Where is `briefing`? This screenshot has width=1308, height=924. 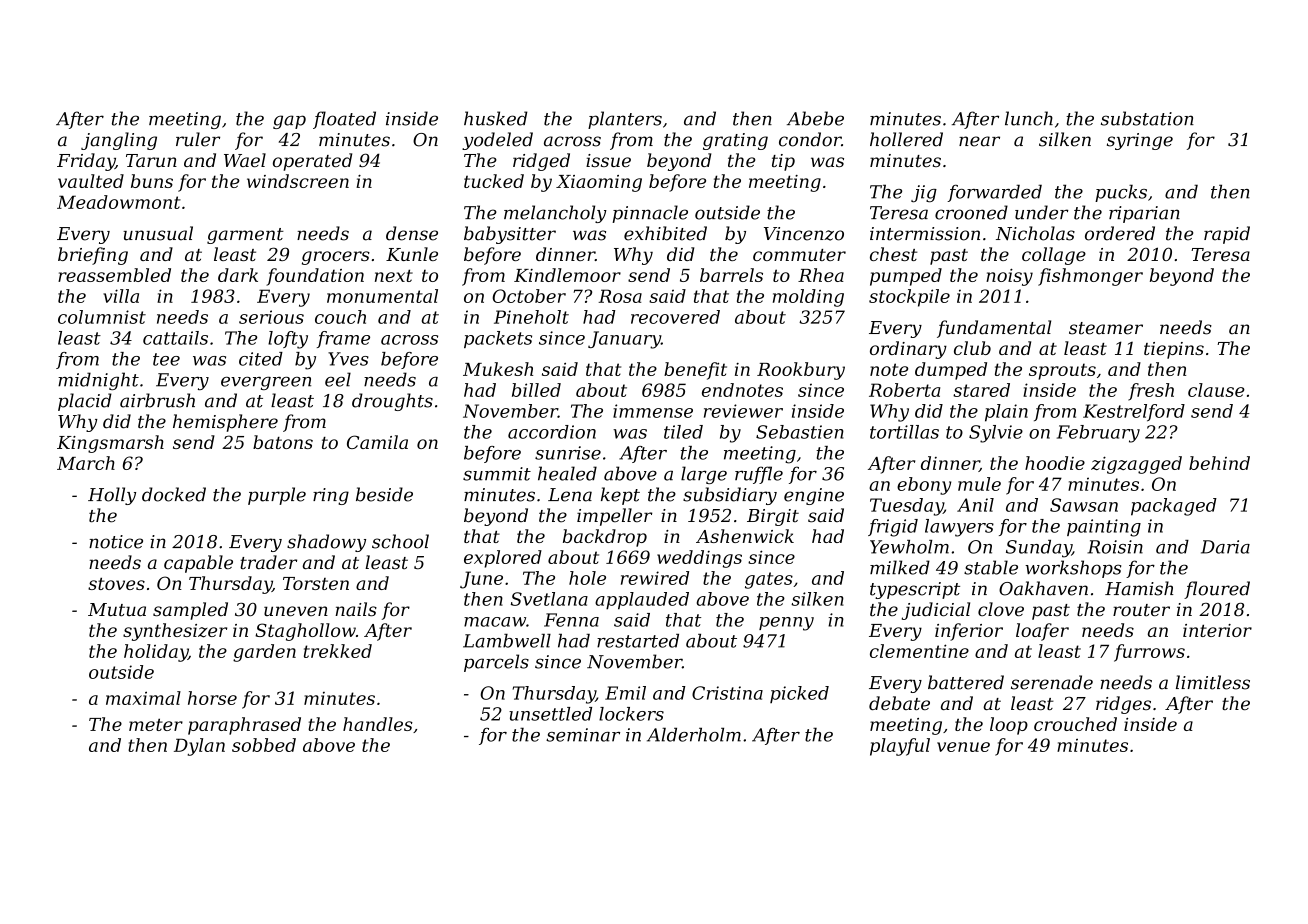 briefing is located at coordinates (93, 256).
